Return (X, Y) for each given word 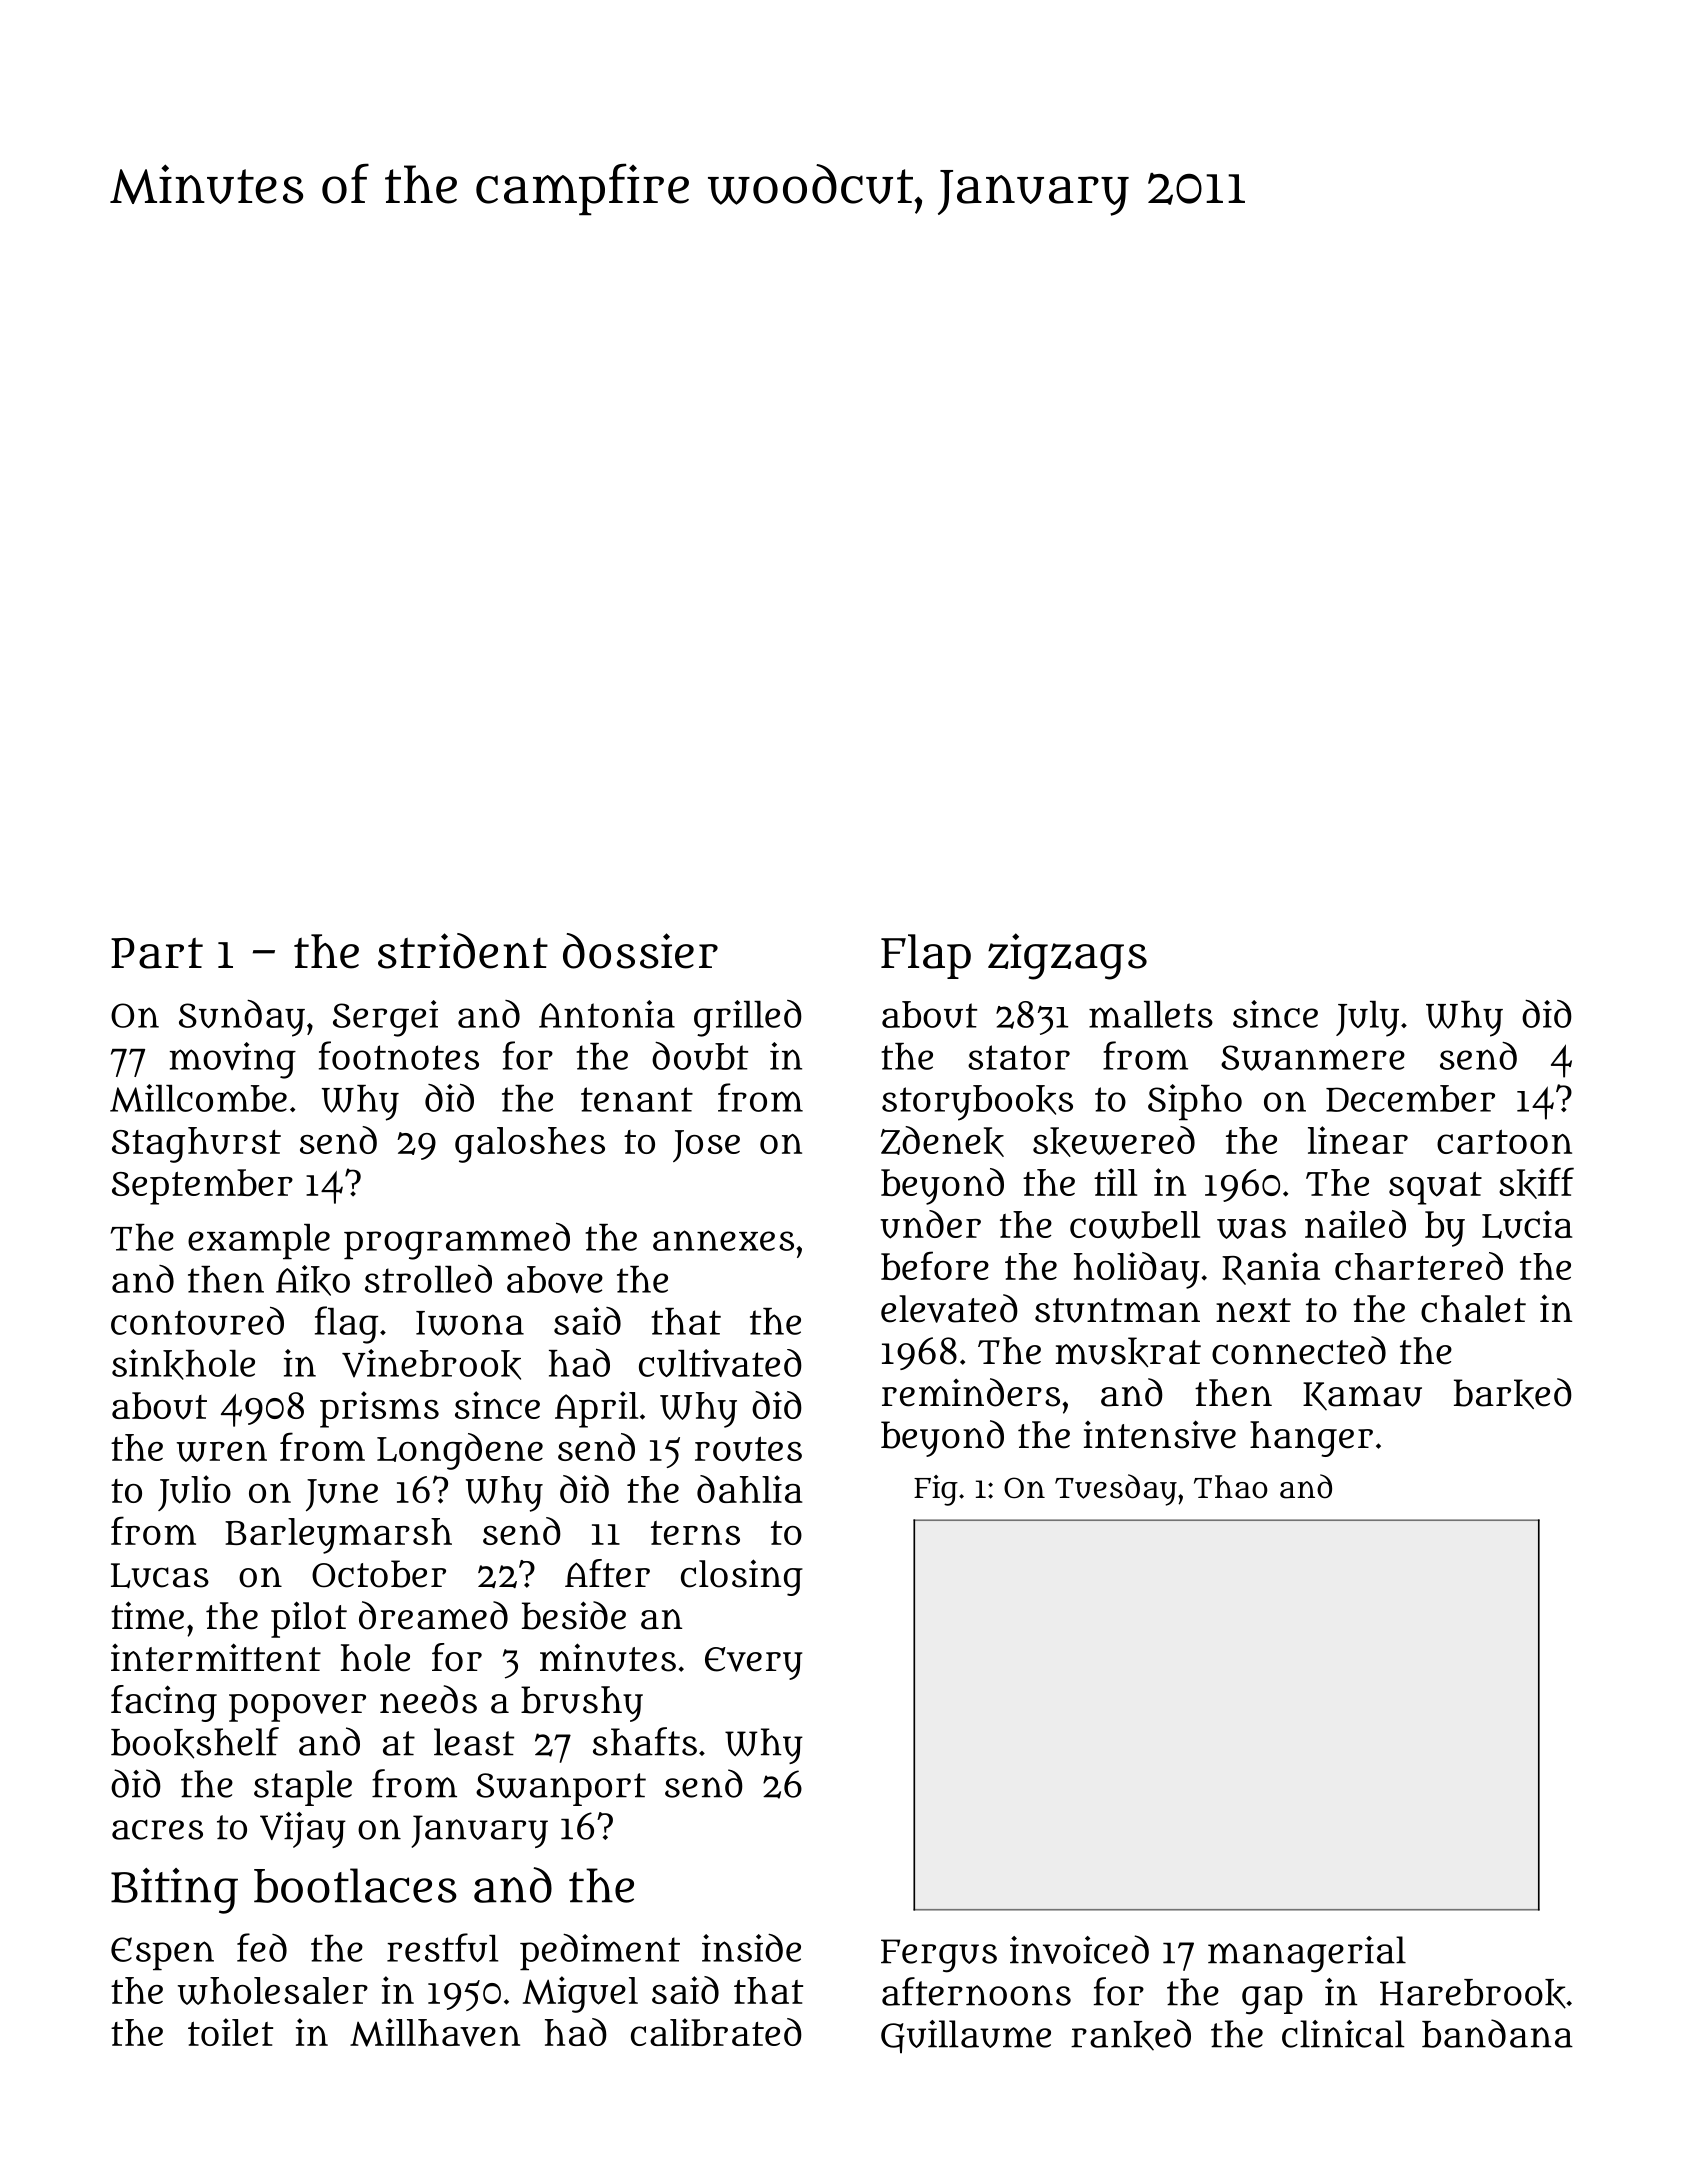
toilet (230, 2032)
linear (1358, 1140)
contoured (197, 1320)
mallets (1151, 1014)
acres (157, 1829)
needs (428, 1699)
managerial (1307, 1954)
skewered (1114, 1141)
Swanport (561, 1789)
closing (742, 1577)
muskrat (1128, 1352)
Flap (926, 956)
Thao (1231, 1487)
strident (463, 951)
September (202, 1187)
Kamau (1362, 1396)
